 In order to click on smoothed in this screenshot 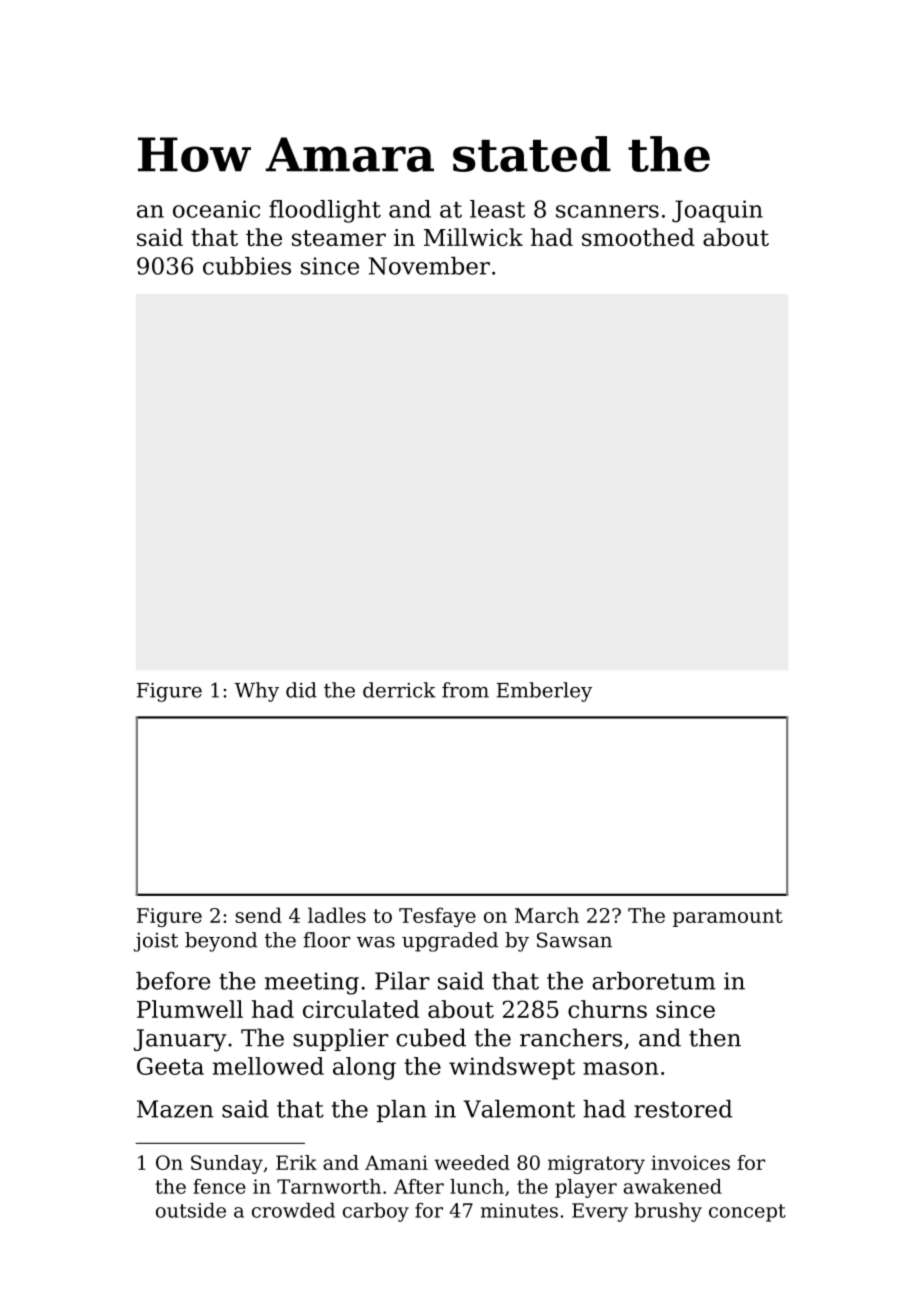, I will do `click(638, 237)`.
